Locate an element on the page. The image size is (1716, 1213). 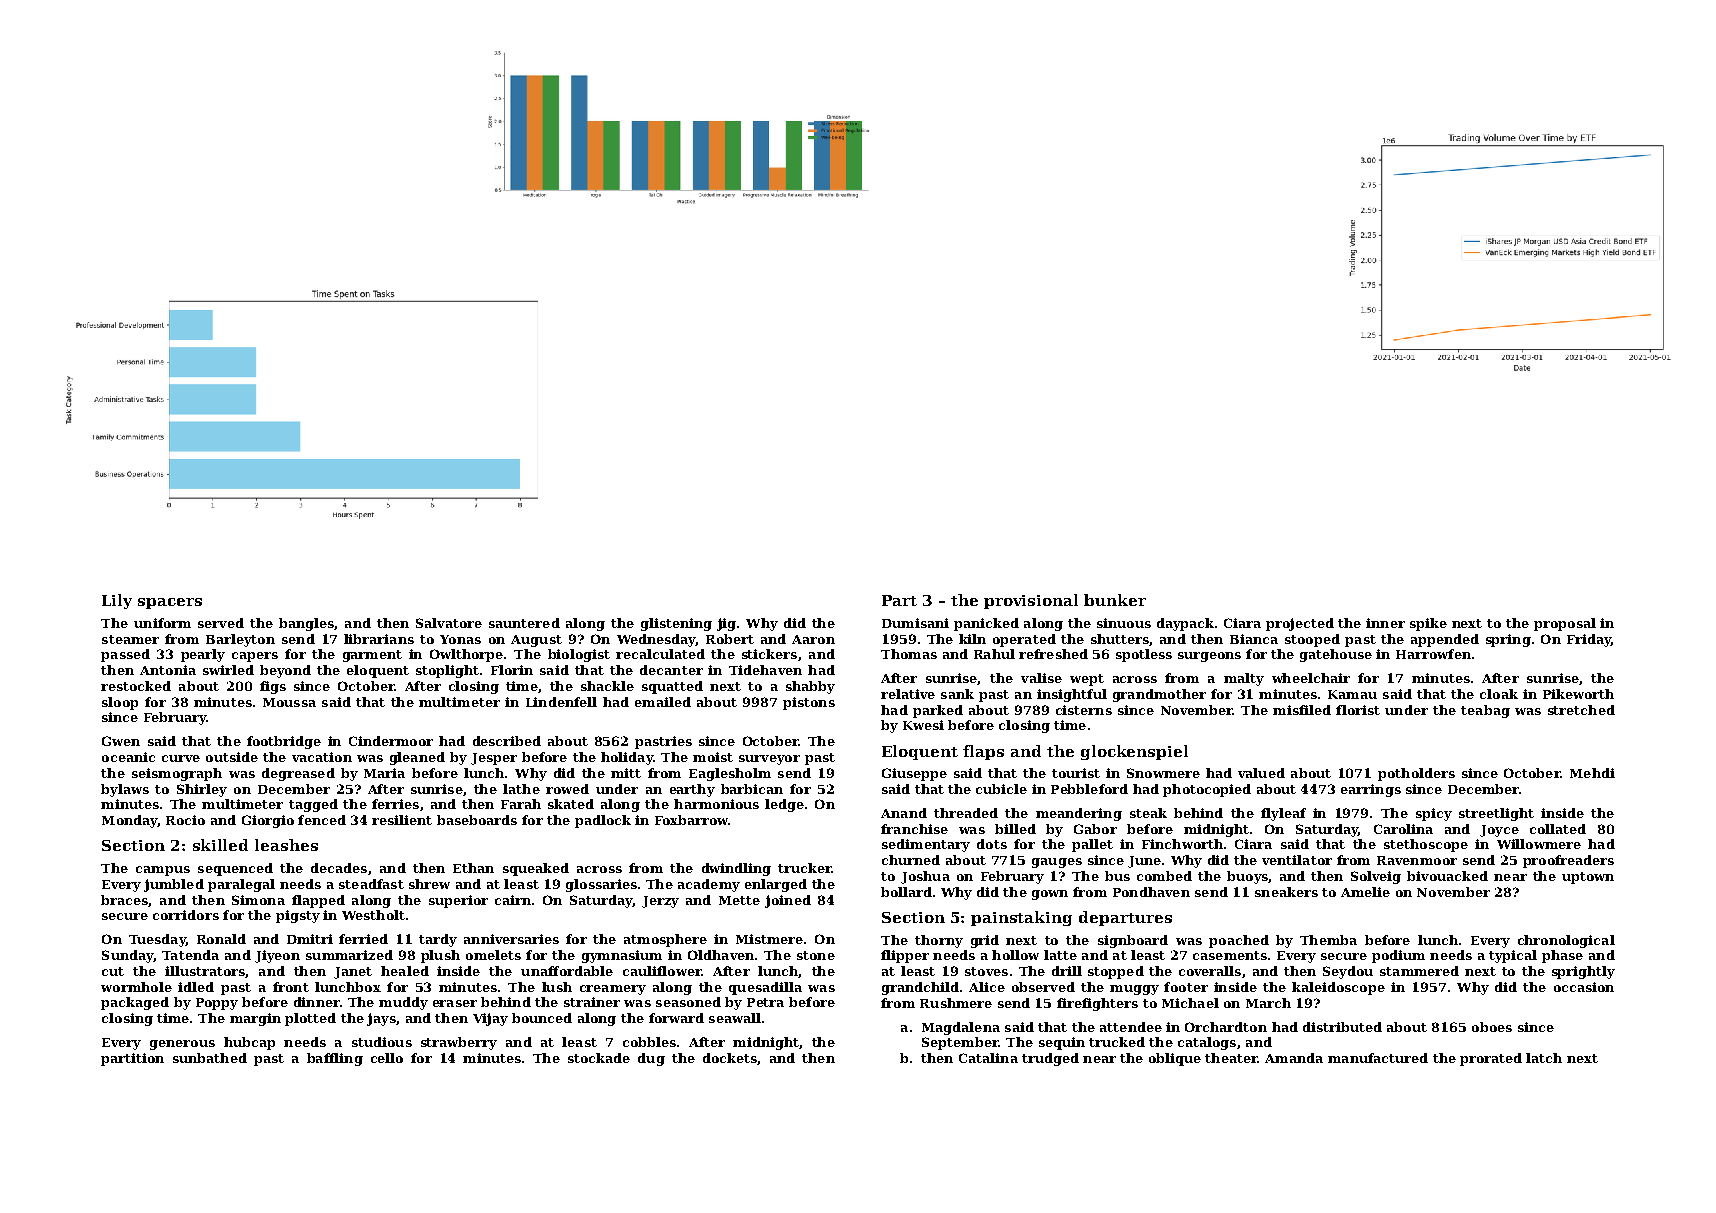
Catalina is located at coordinates (988, 1058).
